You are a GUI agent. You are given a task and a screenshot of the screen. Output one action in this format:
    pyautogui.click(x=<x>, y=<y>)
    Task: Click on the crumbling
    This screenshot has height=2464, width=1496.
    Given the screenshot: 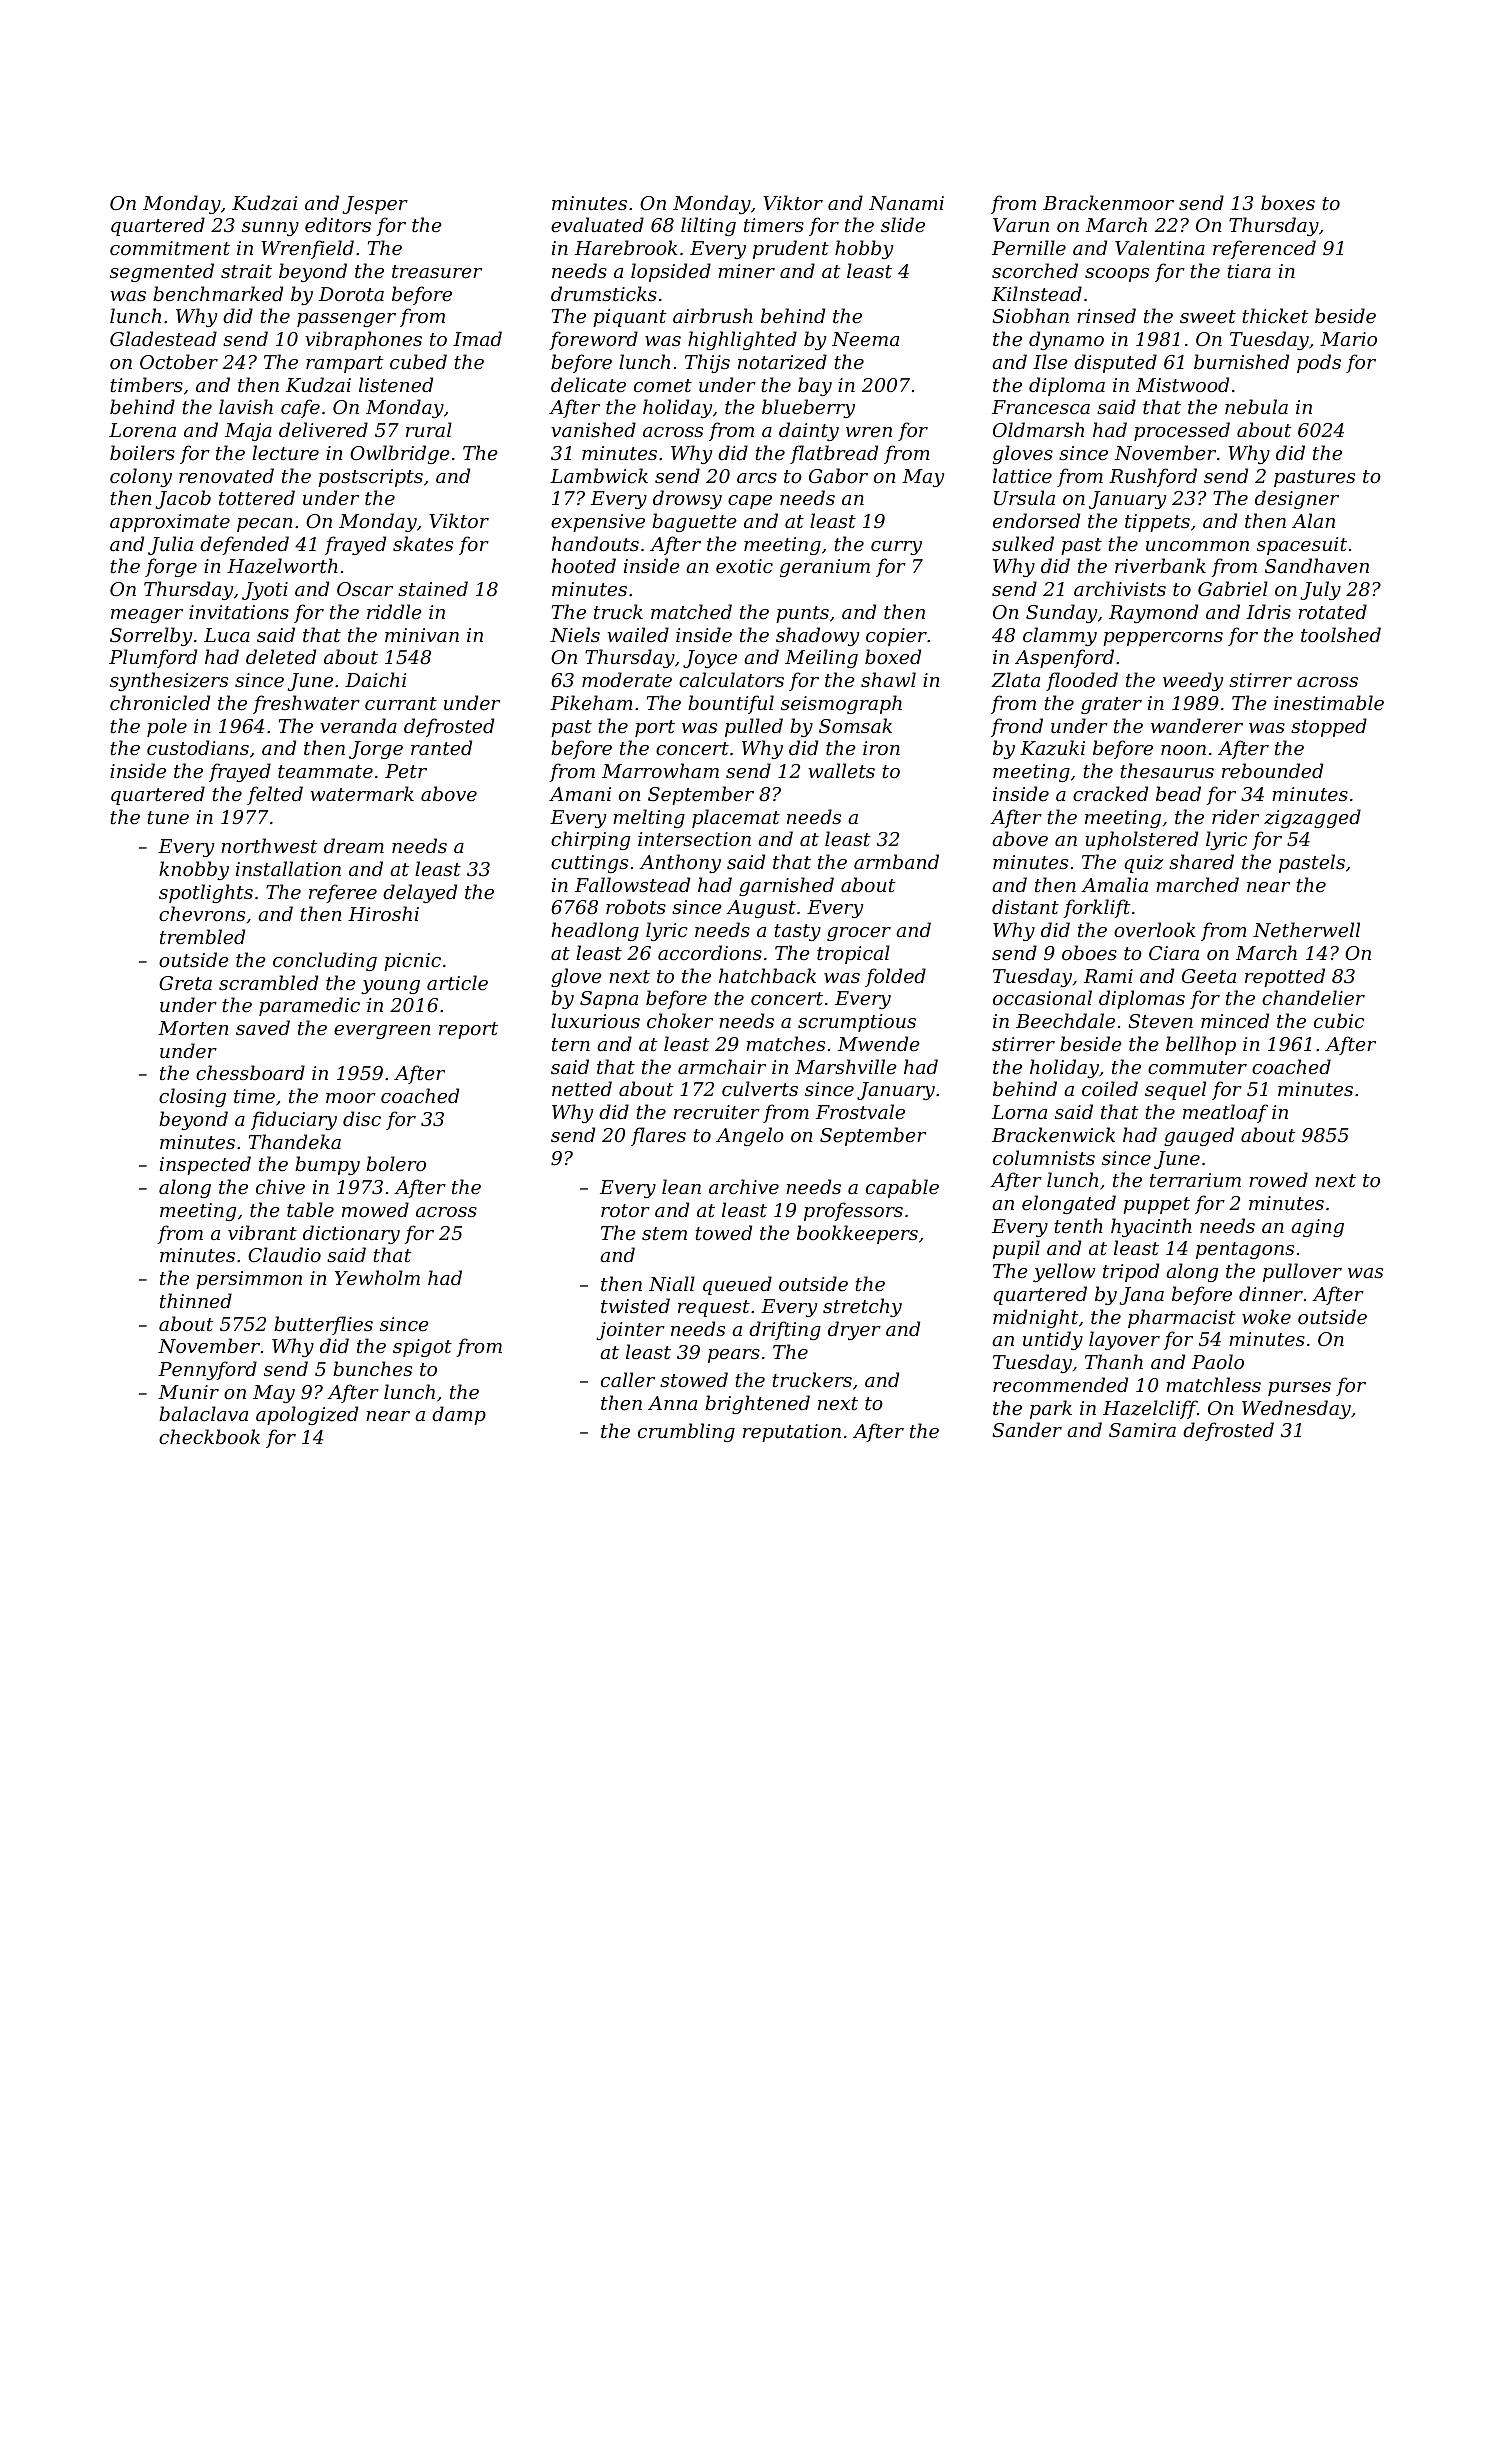 What is the action you would take?
    pyautogui.click(x=686, y=1432)
